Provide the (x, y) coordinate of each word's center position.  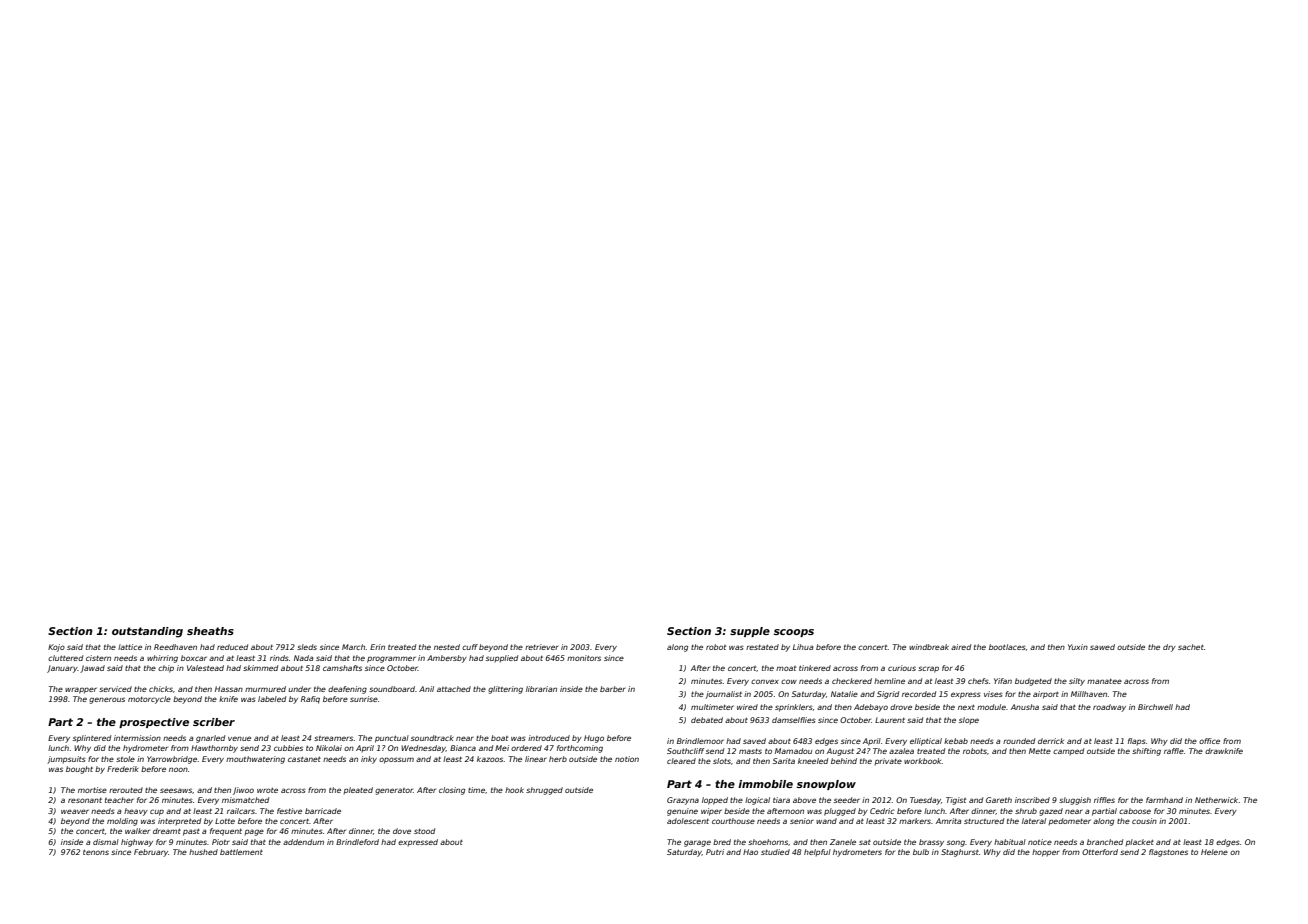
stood (424, 831)
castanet (304, 759)
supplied (502, 658)
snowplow (826, 785)
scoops (794, 633)
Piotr (221, 842)
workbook (923, 761)
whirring (162, 659)
